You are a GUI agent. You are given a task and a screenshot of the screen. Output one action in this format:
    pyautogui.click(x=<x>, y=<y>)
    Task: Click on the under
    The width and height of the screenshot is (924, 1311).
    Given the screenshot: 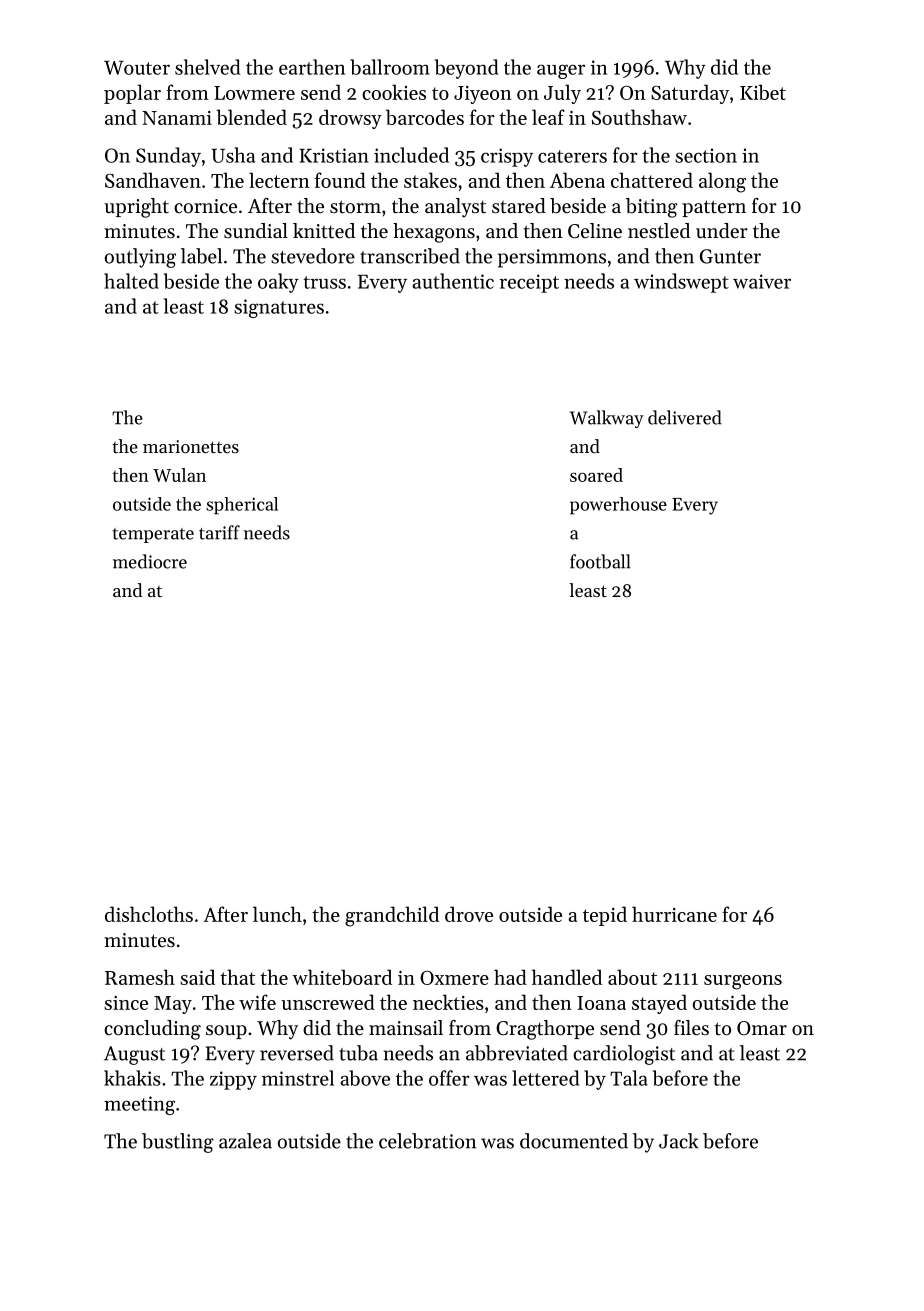 What is the action you would take?
    pyautogui.click(x=722, y=230)
